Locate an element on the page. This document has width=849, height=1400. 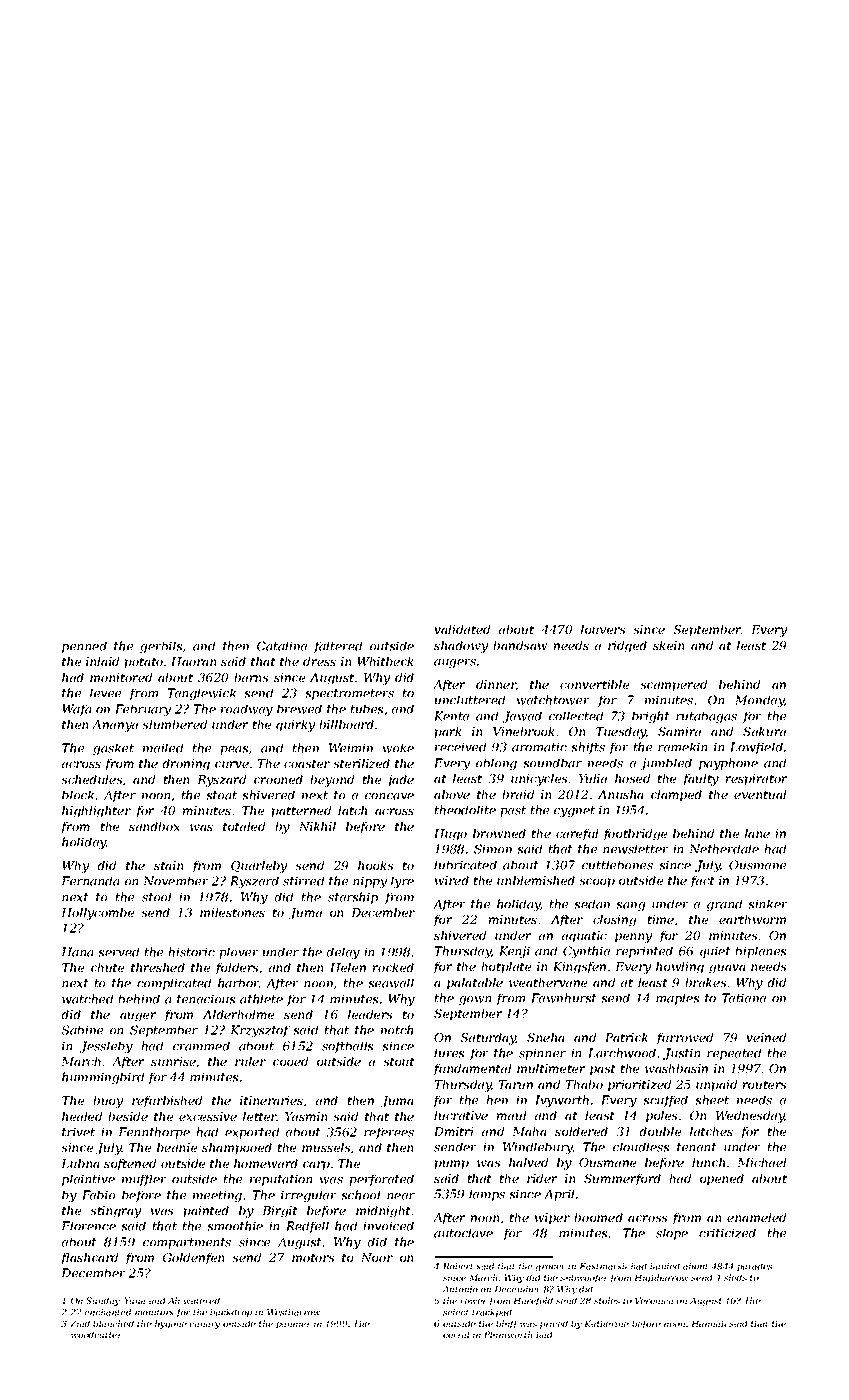
skein is located at coordinates (669, 645).
